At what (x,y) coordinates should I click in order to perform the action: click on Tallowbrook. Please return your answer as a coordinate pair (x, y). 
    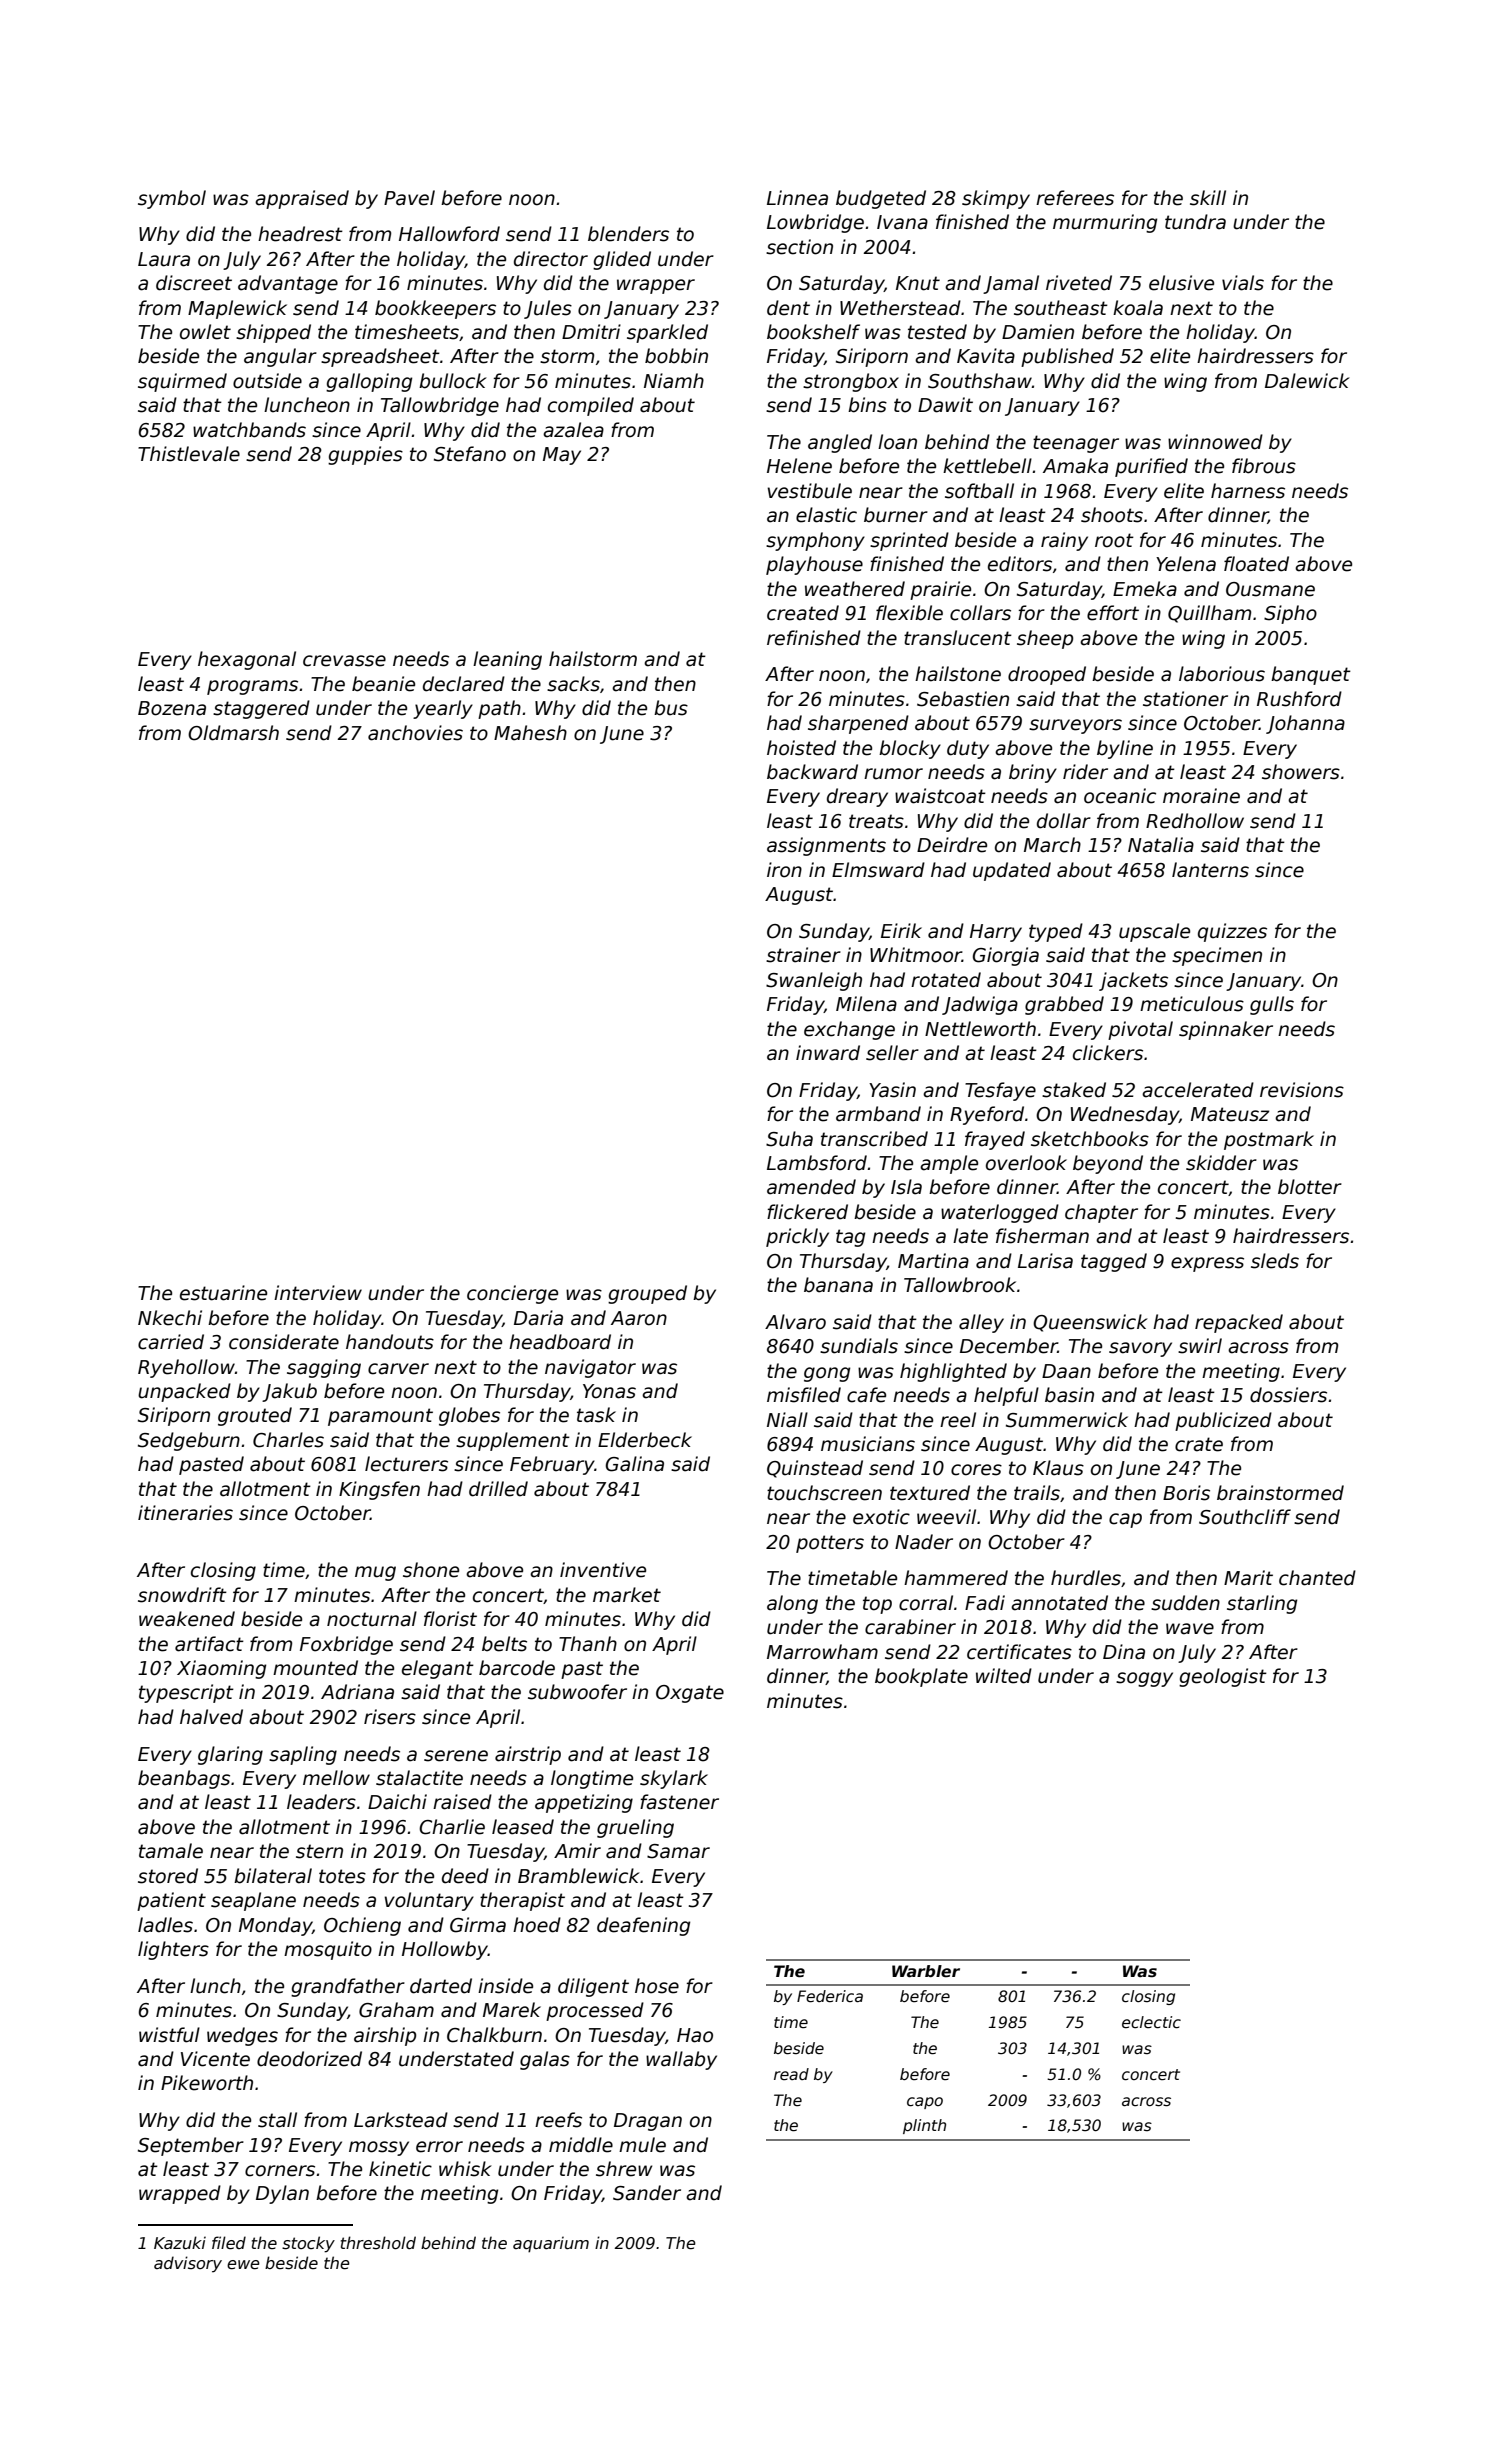
    Looking at the image, I should click on (960, 1285).
